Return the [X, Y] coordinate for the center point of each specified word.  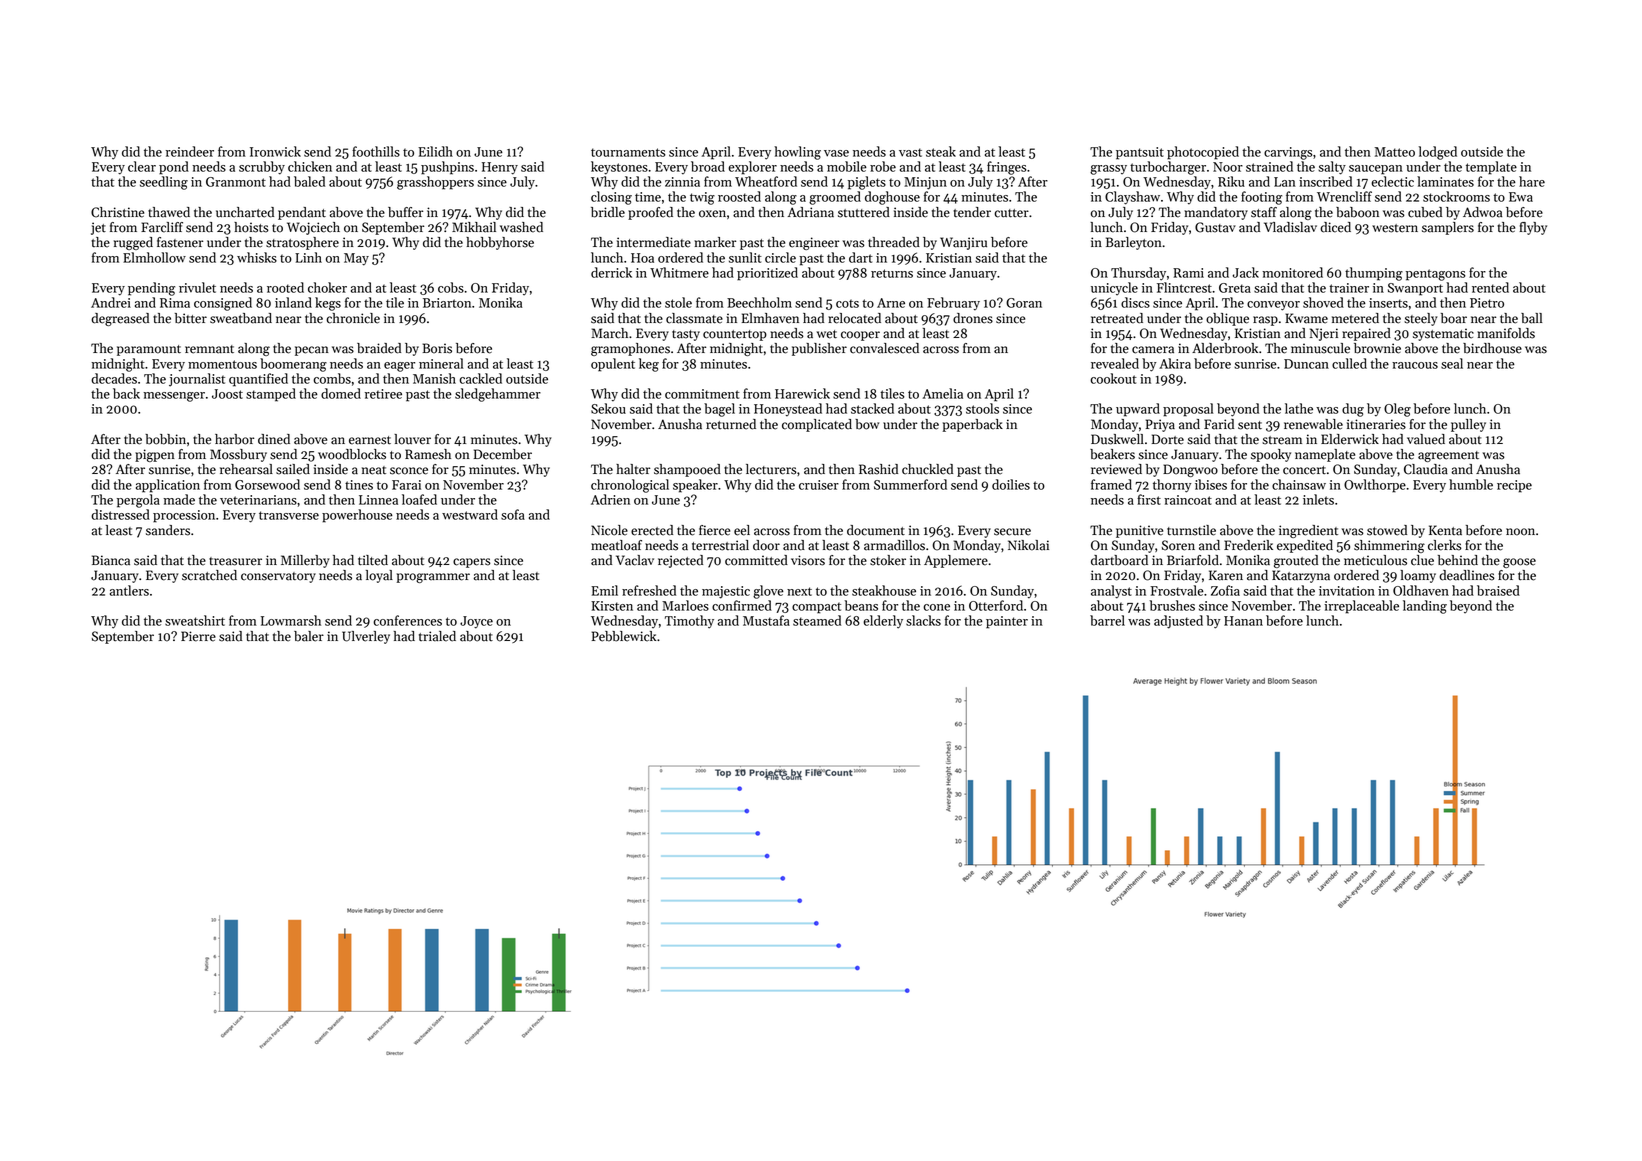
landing [1425, 607]
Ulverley [366, 637]
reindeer [190, 151]
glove [768, 592]
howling [797, 153]
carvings [1288, 153]
